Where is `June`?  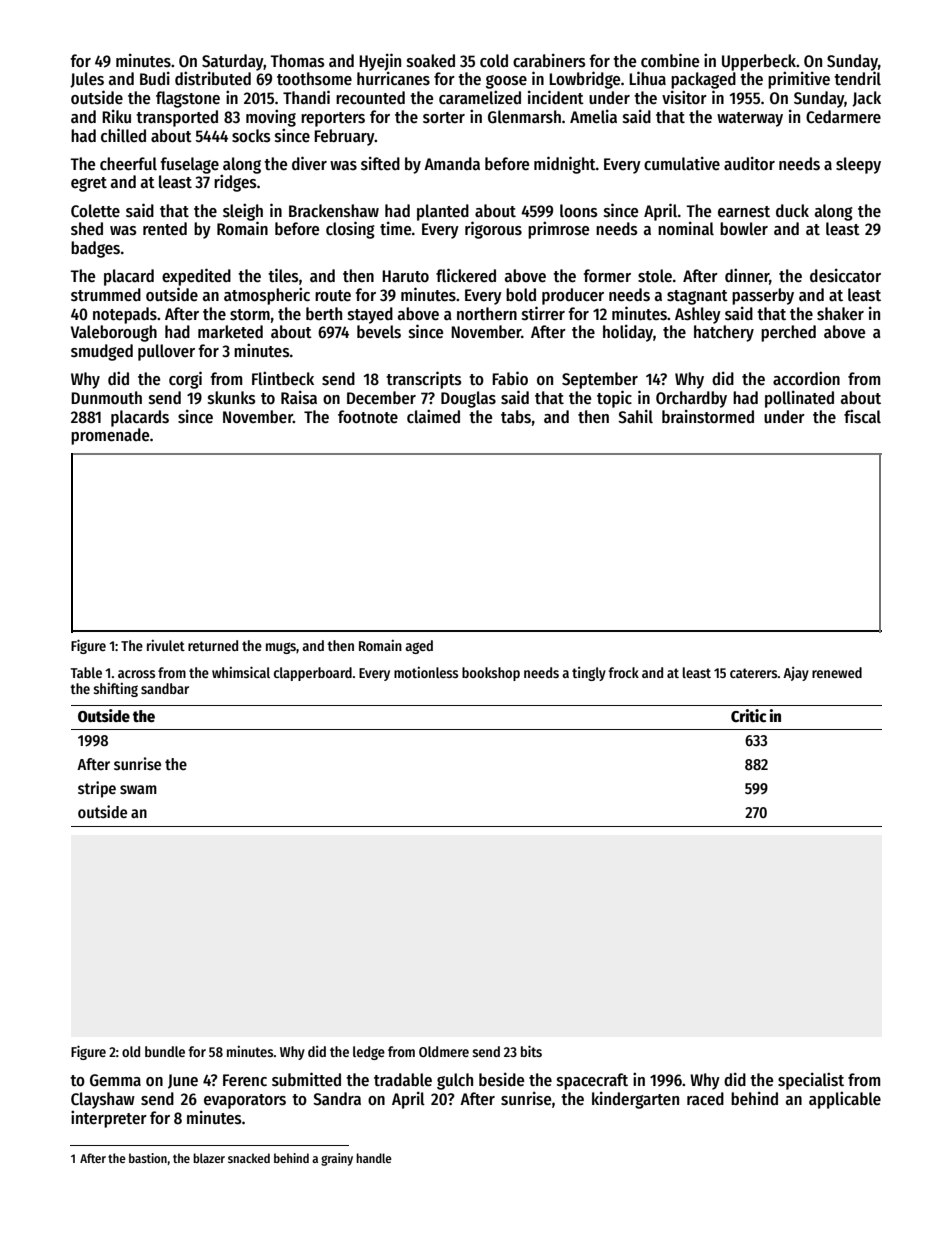 June is located at coordinates (183, 1081).
